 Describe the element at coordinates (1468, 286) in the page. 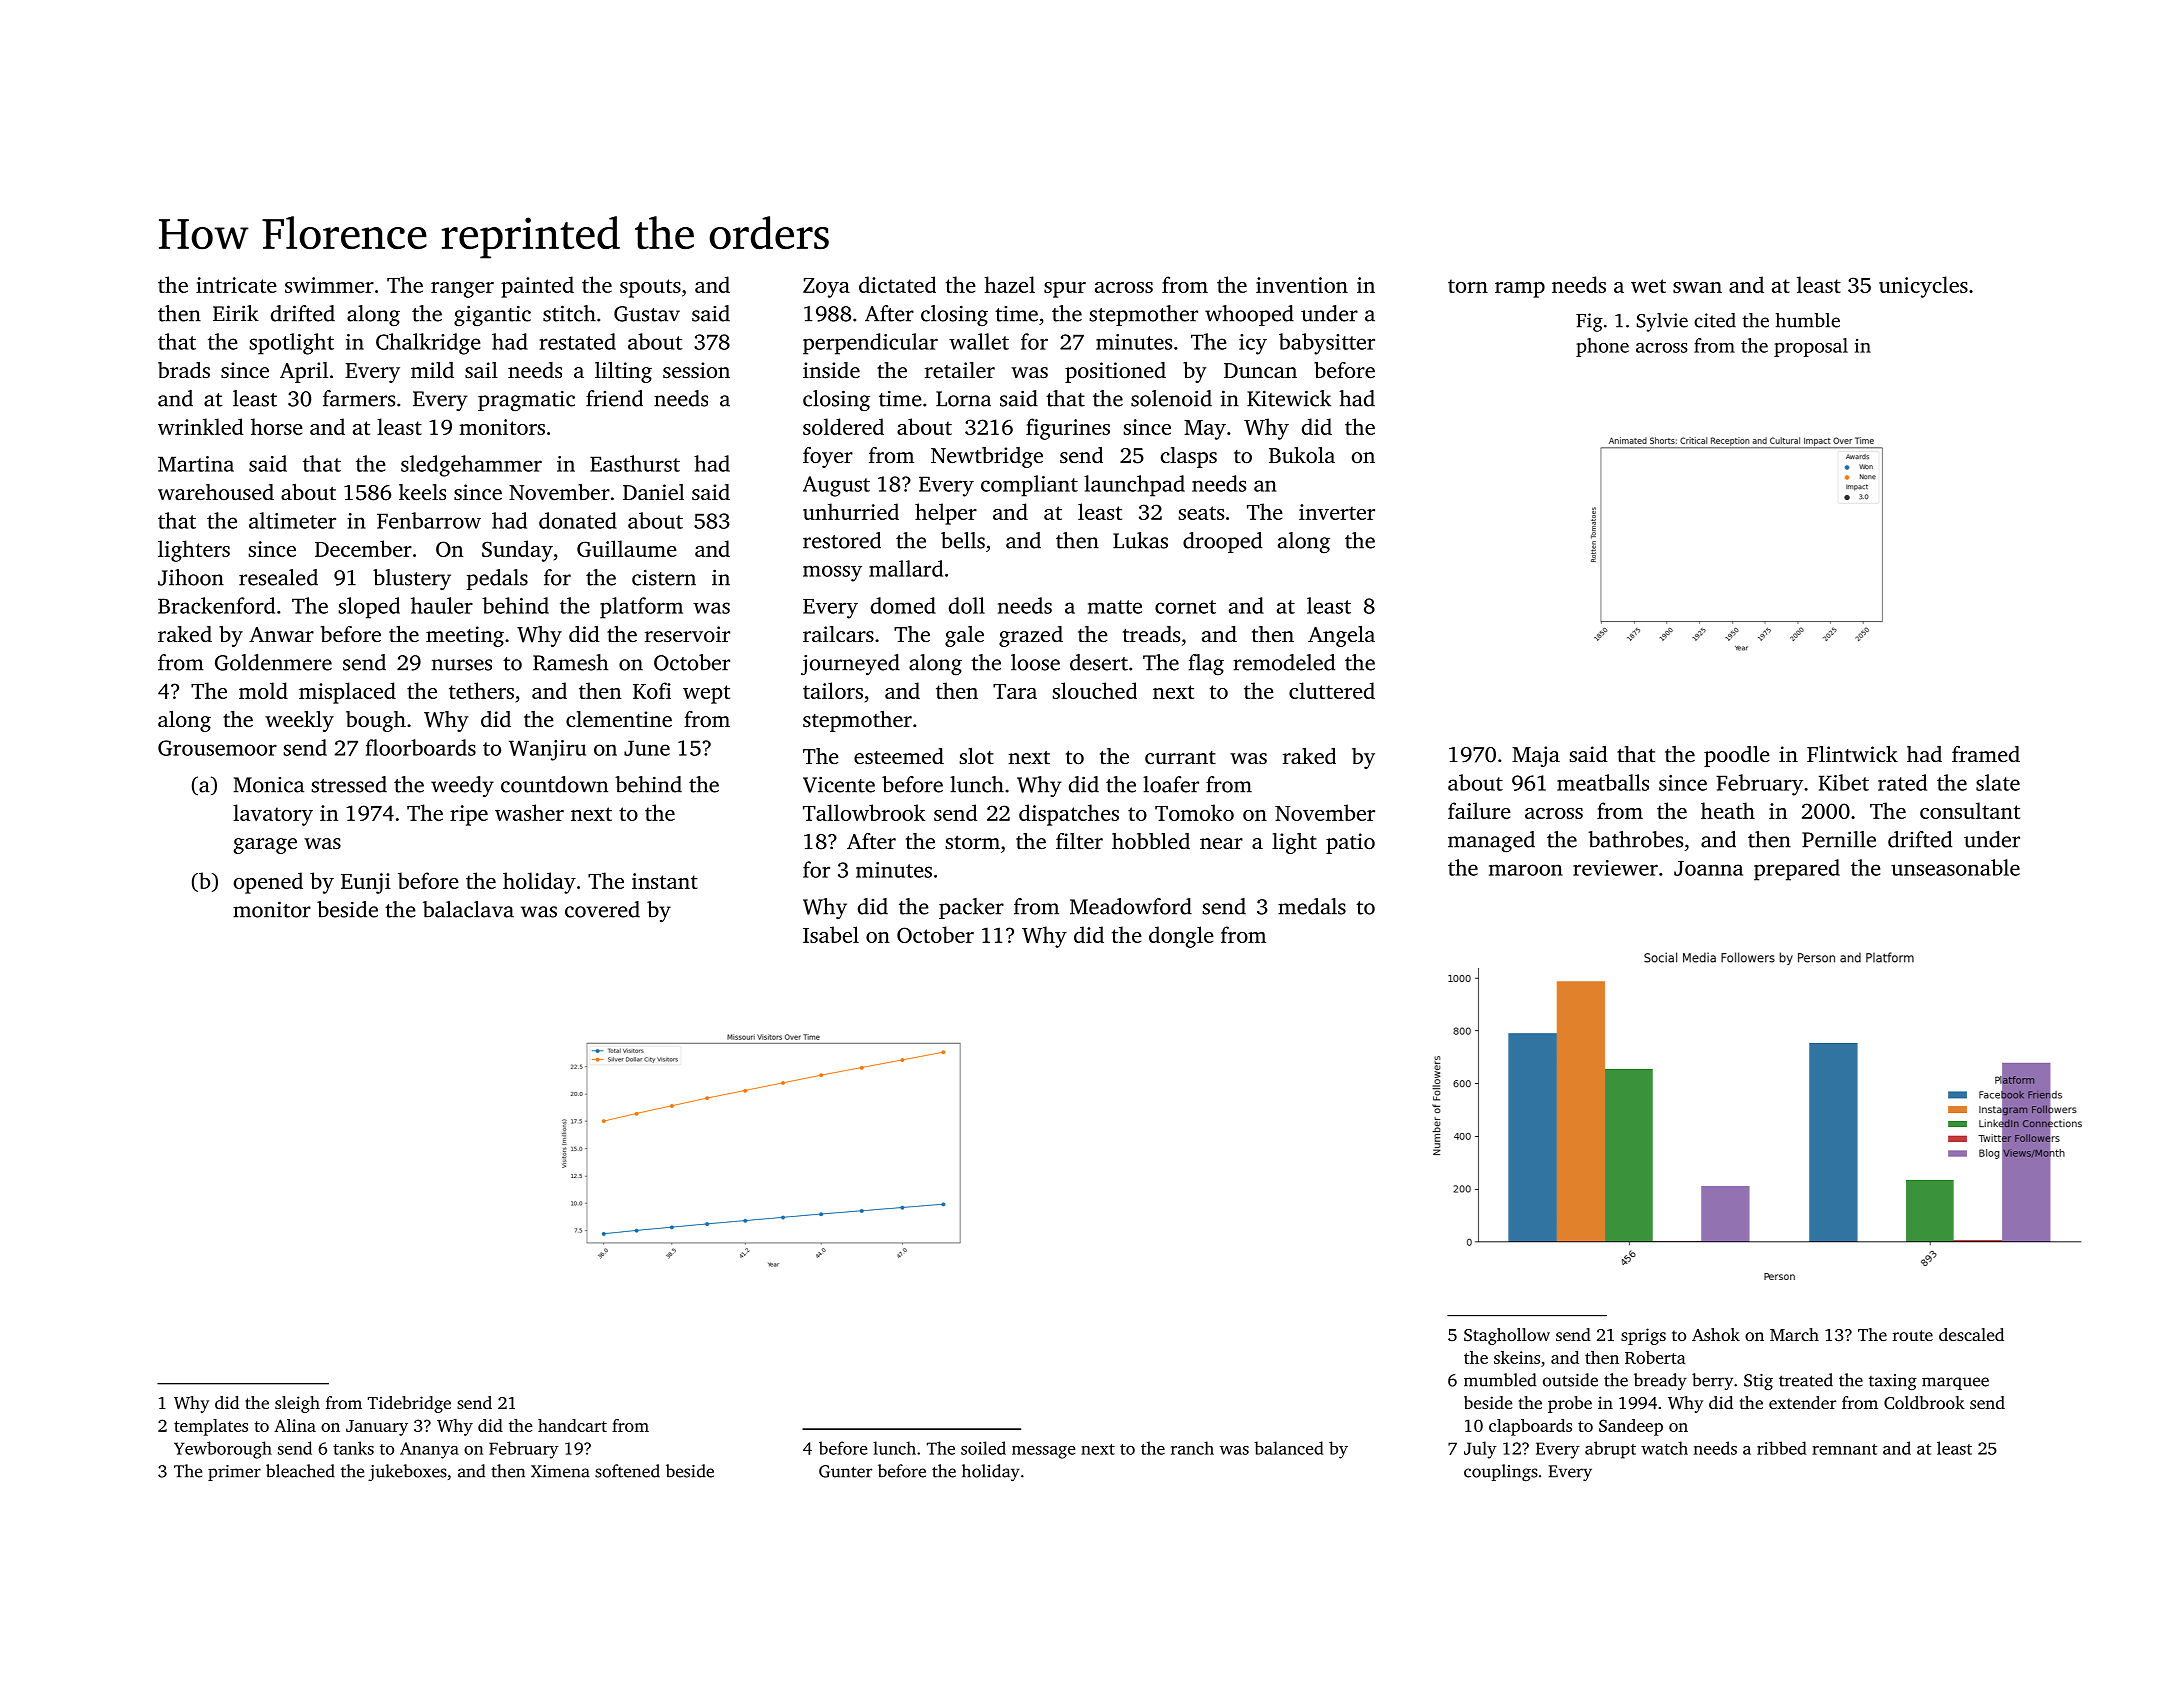

I see `torn` at that location.
